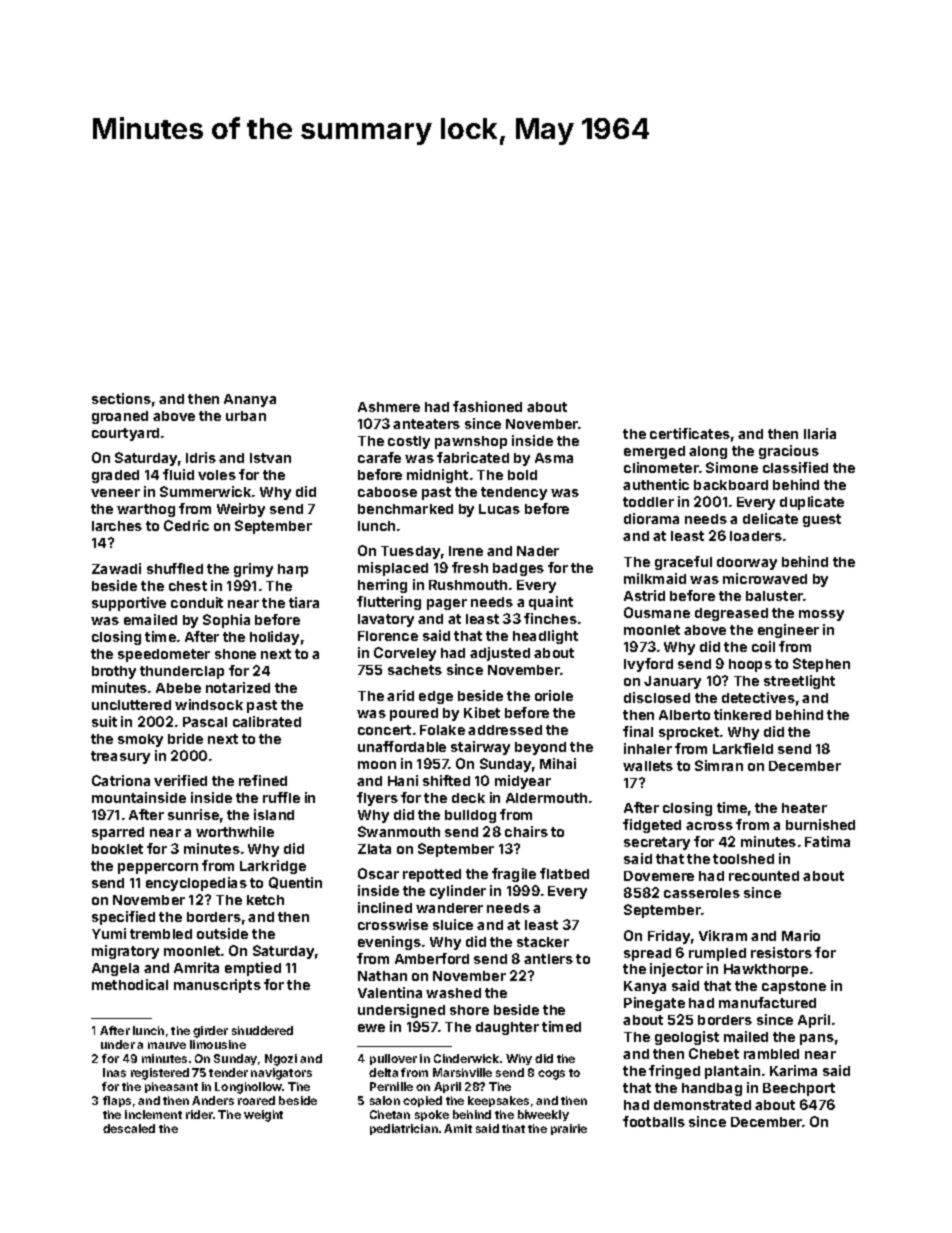 The image size is (952, 1233). Describe the element at coordinates (213, 1100) in the screenshot. I see `Anders` at that location.
